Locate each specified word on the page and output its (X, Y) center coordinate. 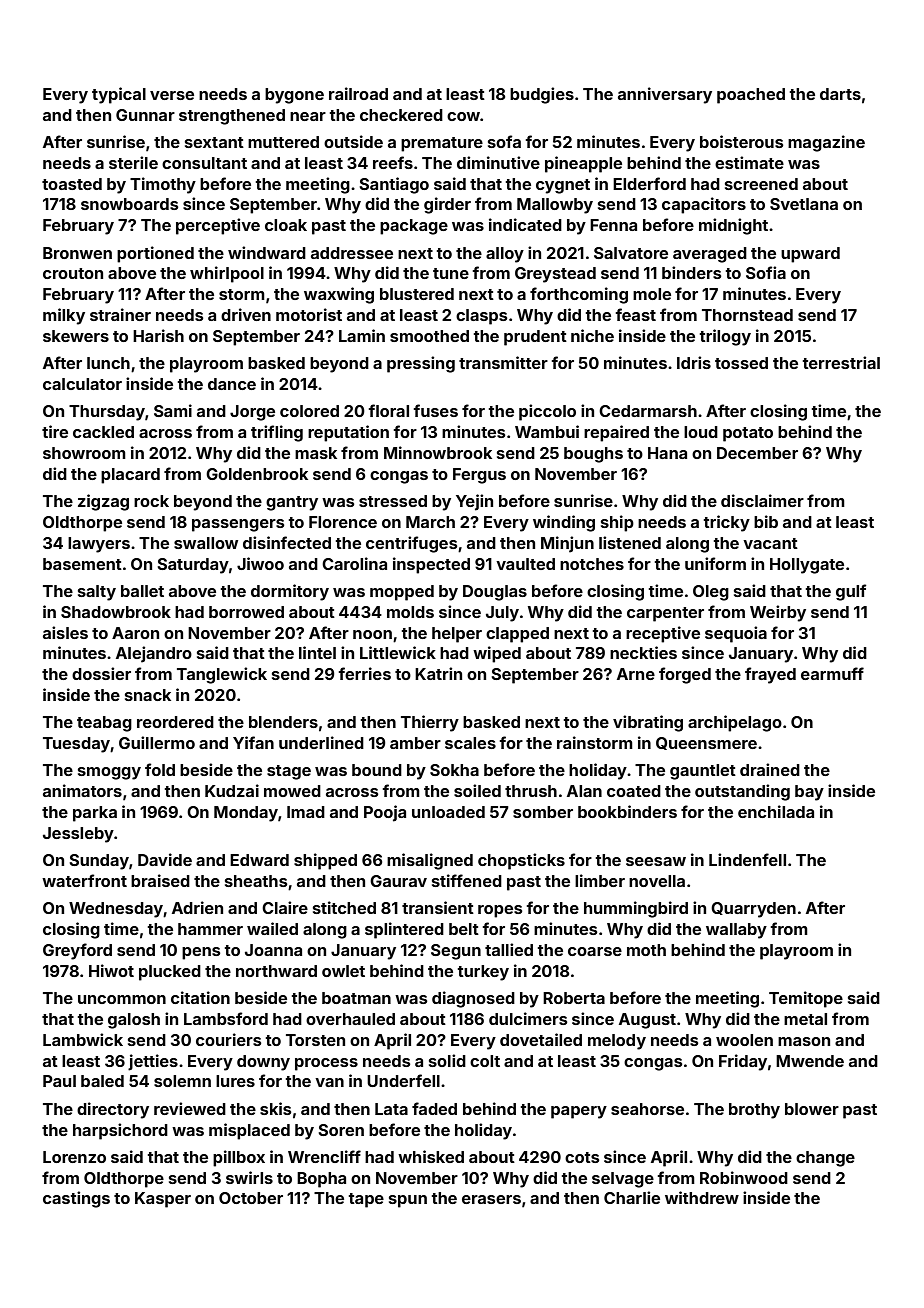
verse (172, 95)
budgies (542, 95)
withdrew (702, 1197)
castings (76, 1199)
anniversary (665, 95)
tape (366, 1200)
